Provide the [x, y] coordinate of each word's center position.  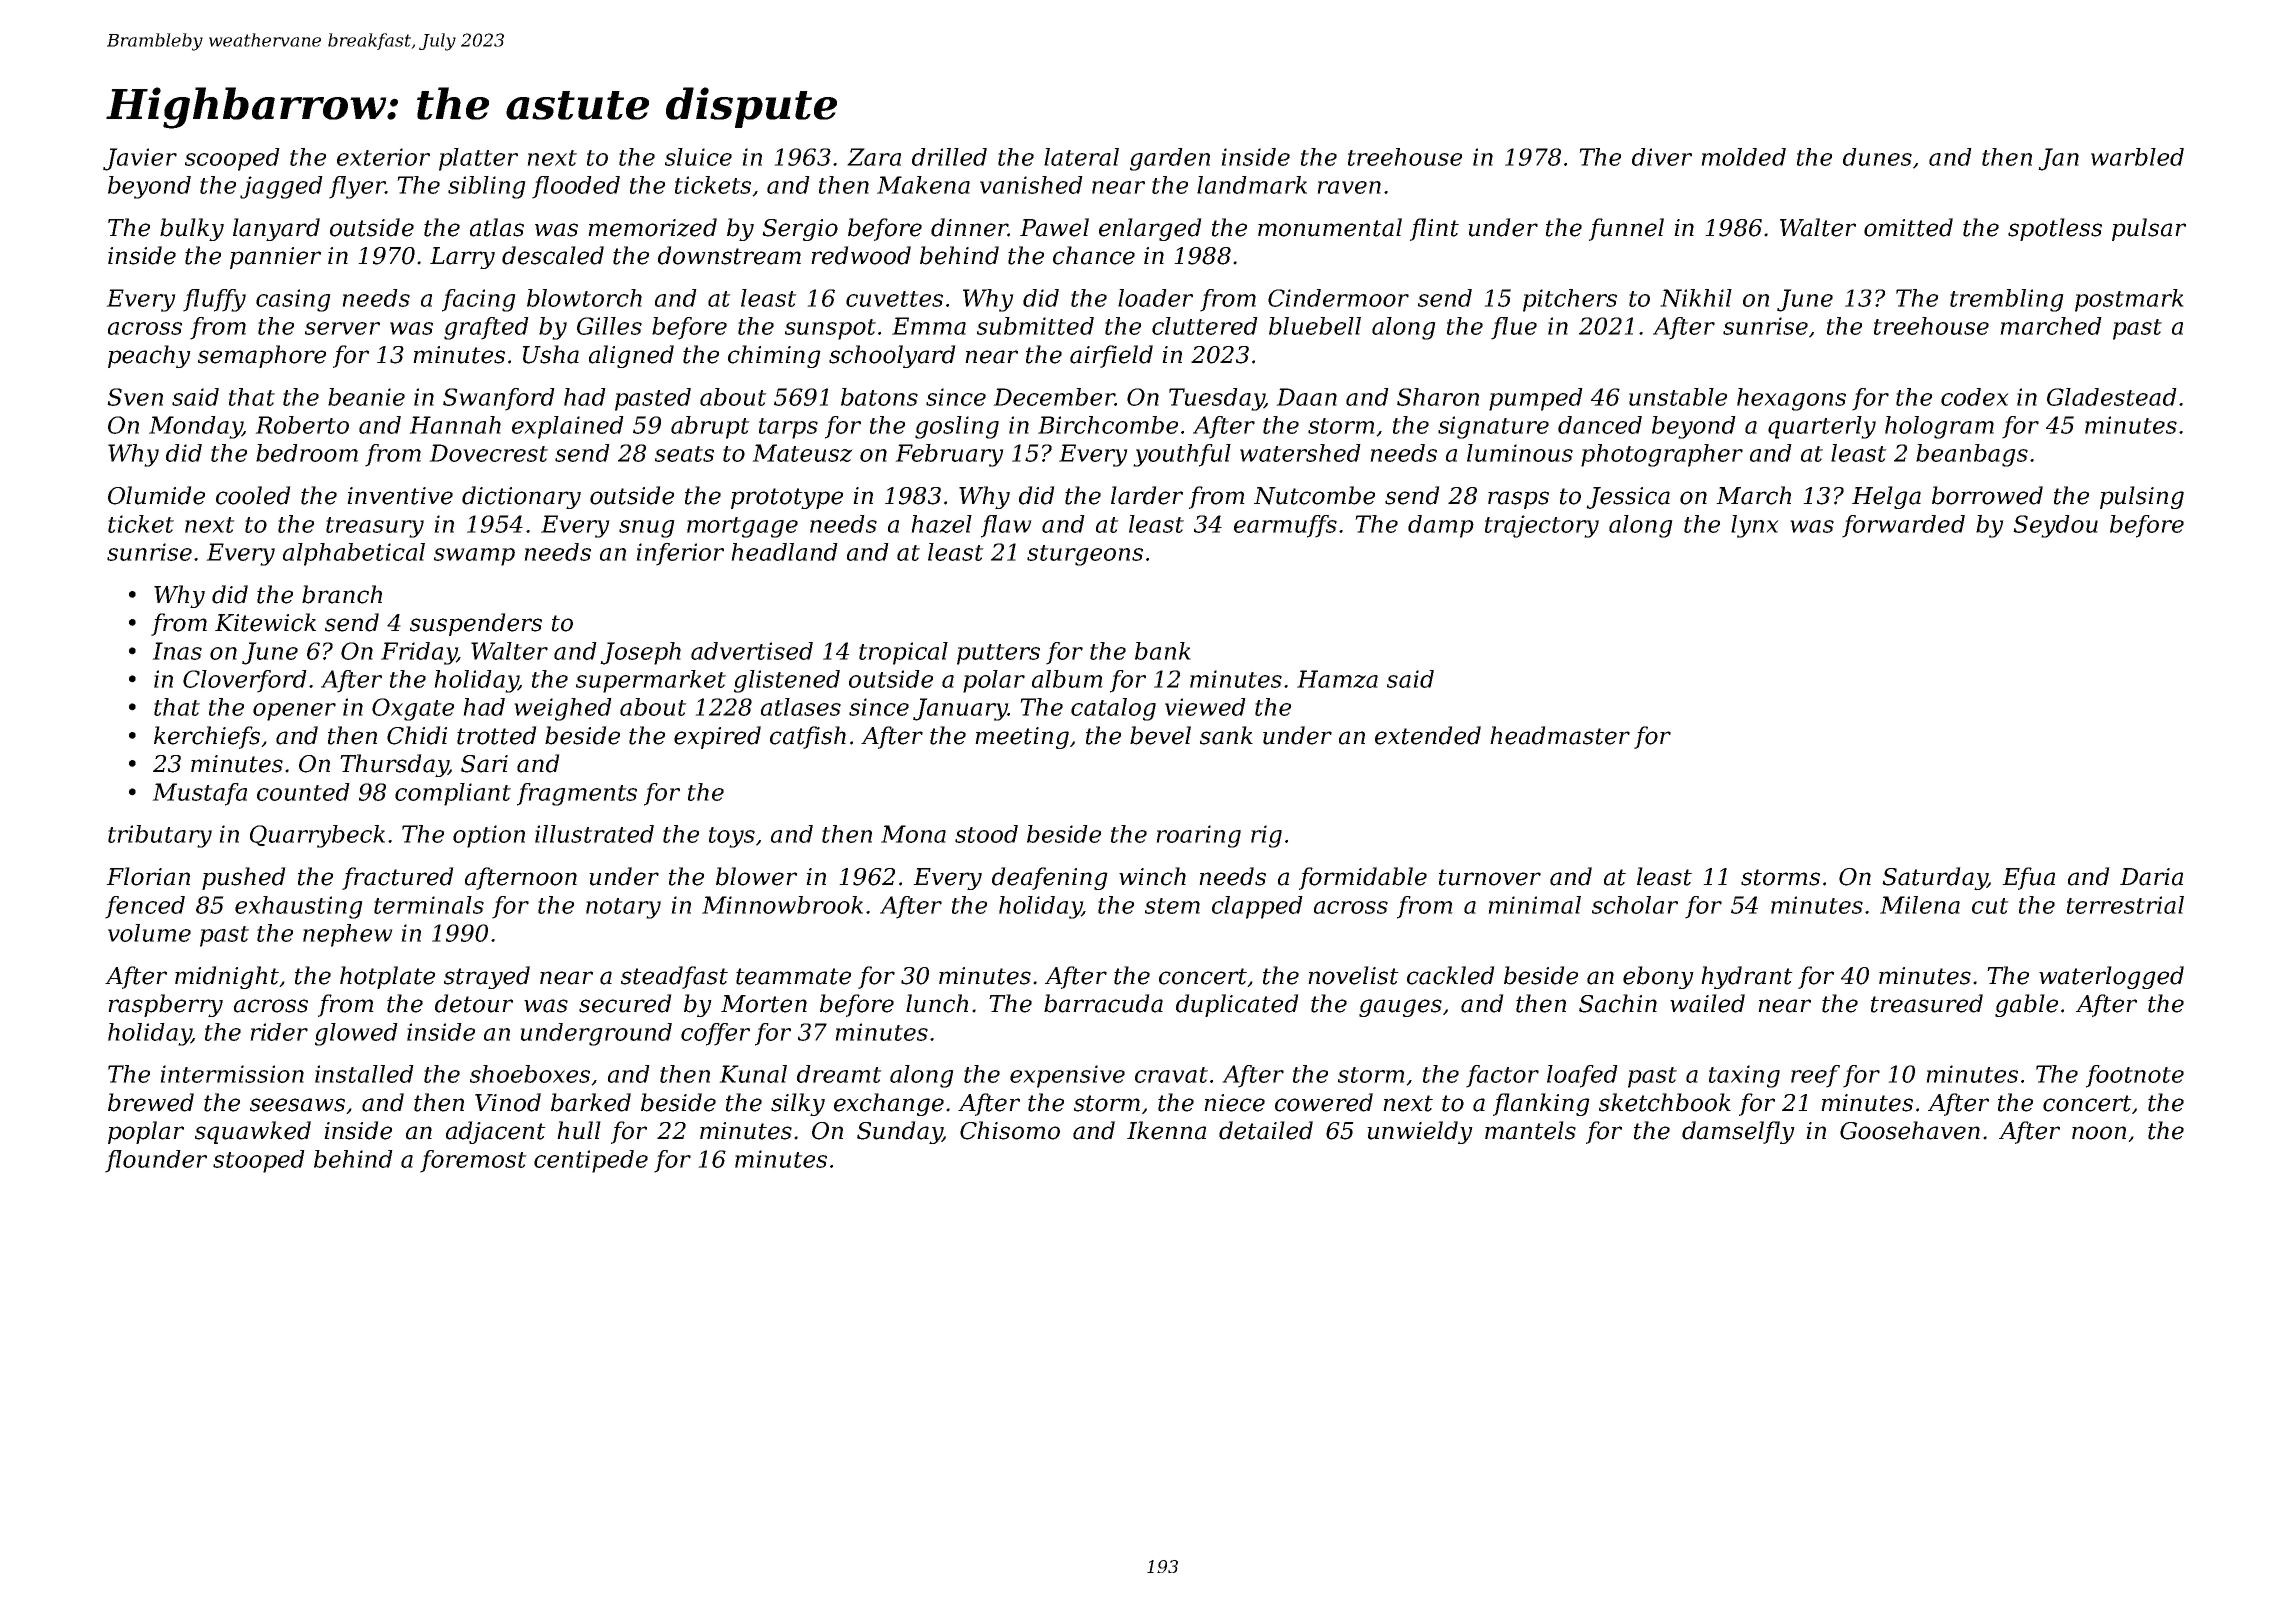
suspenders [476, 624]
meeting [1022, 738]
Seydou [2055, 526]
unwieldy [1420, 1132]
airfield [1111, 356]
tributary [160, 836]
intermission [232, 1074]
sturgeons [1085, 555]
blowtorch [584, 298]
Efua [2028, 878]
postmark [2129, 300]
